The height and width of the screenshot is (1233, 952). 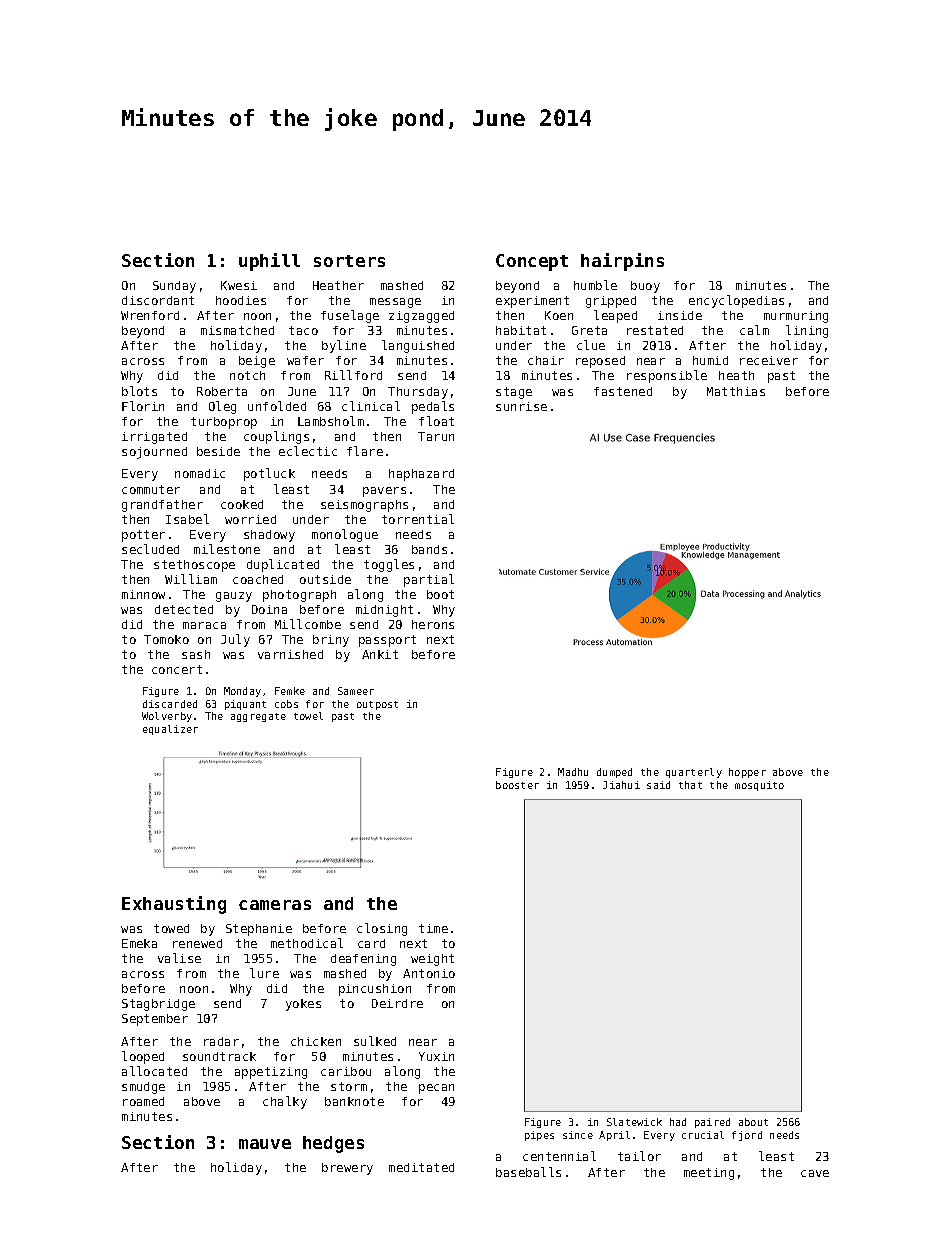 What do you see at coordinates (222, 391) in the screenshot?
I see `Roberta` at bounding box center [222, 391].
